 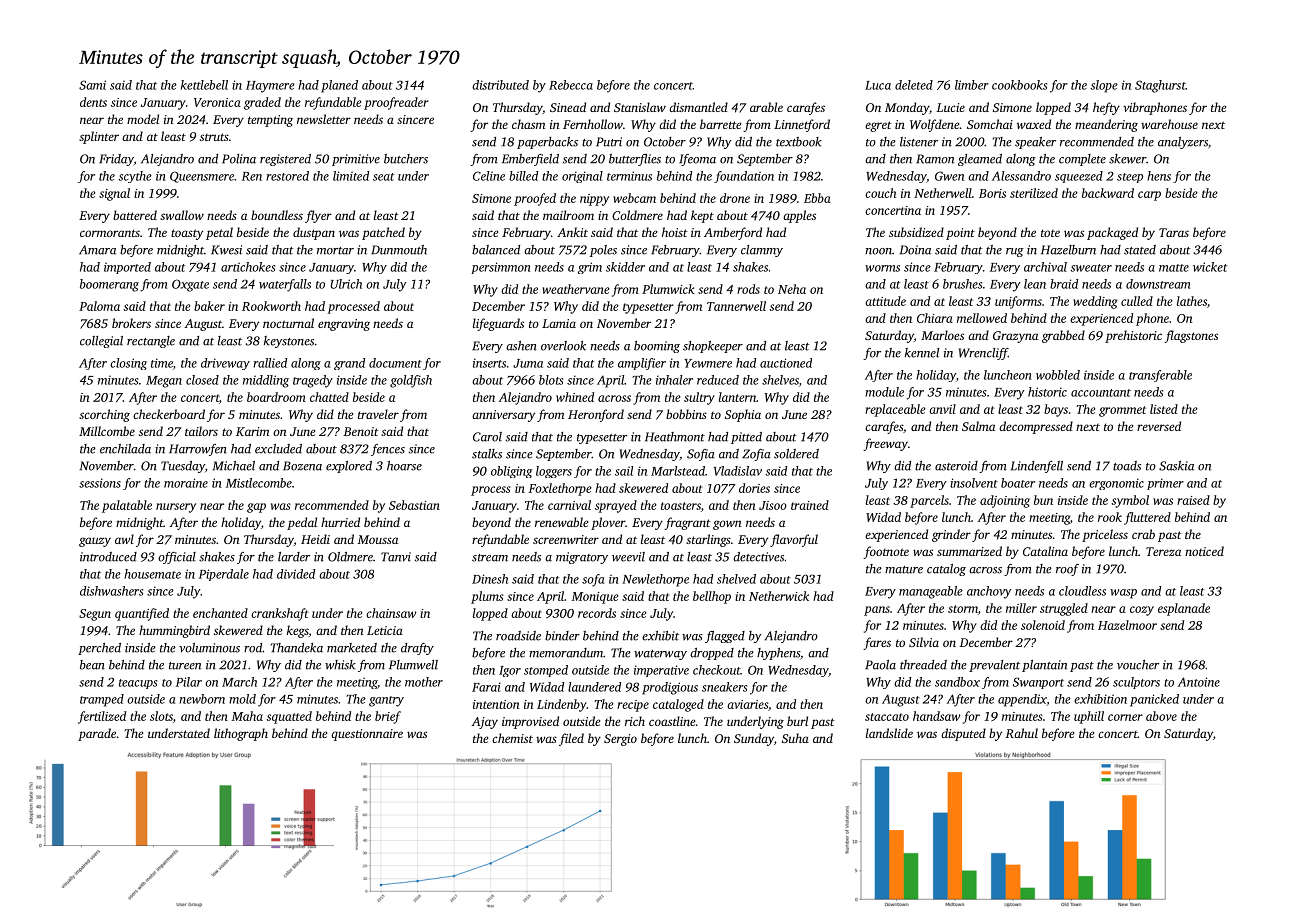 What do you see at coordinates (177, 558) in the screenshot?
I see `official` at bounding box center [177, 558].
